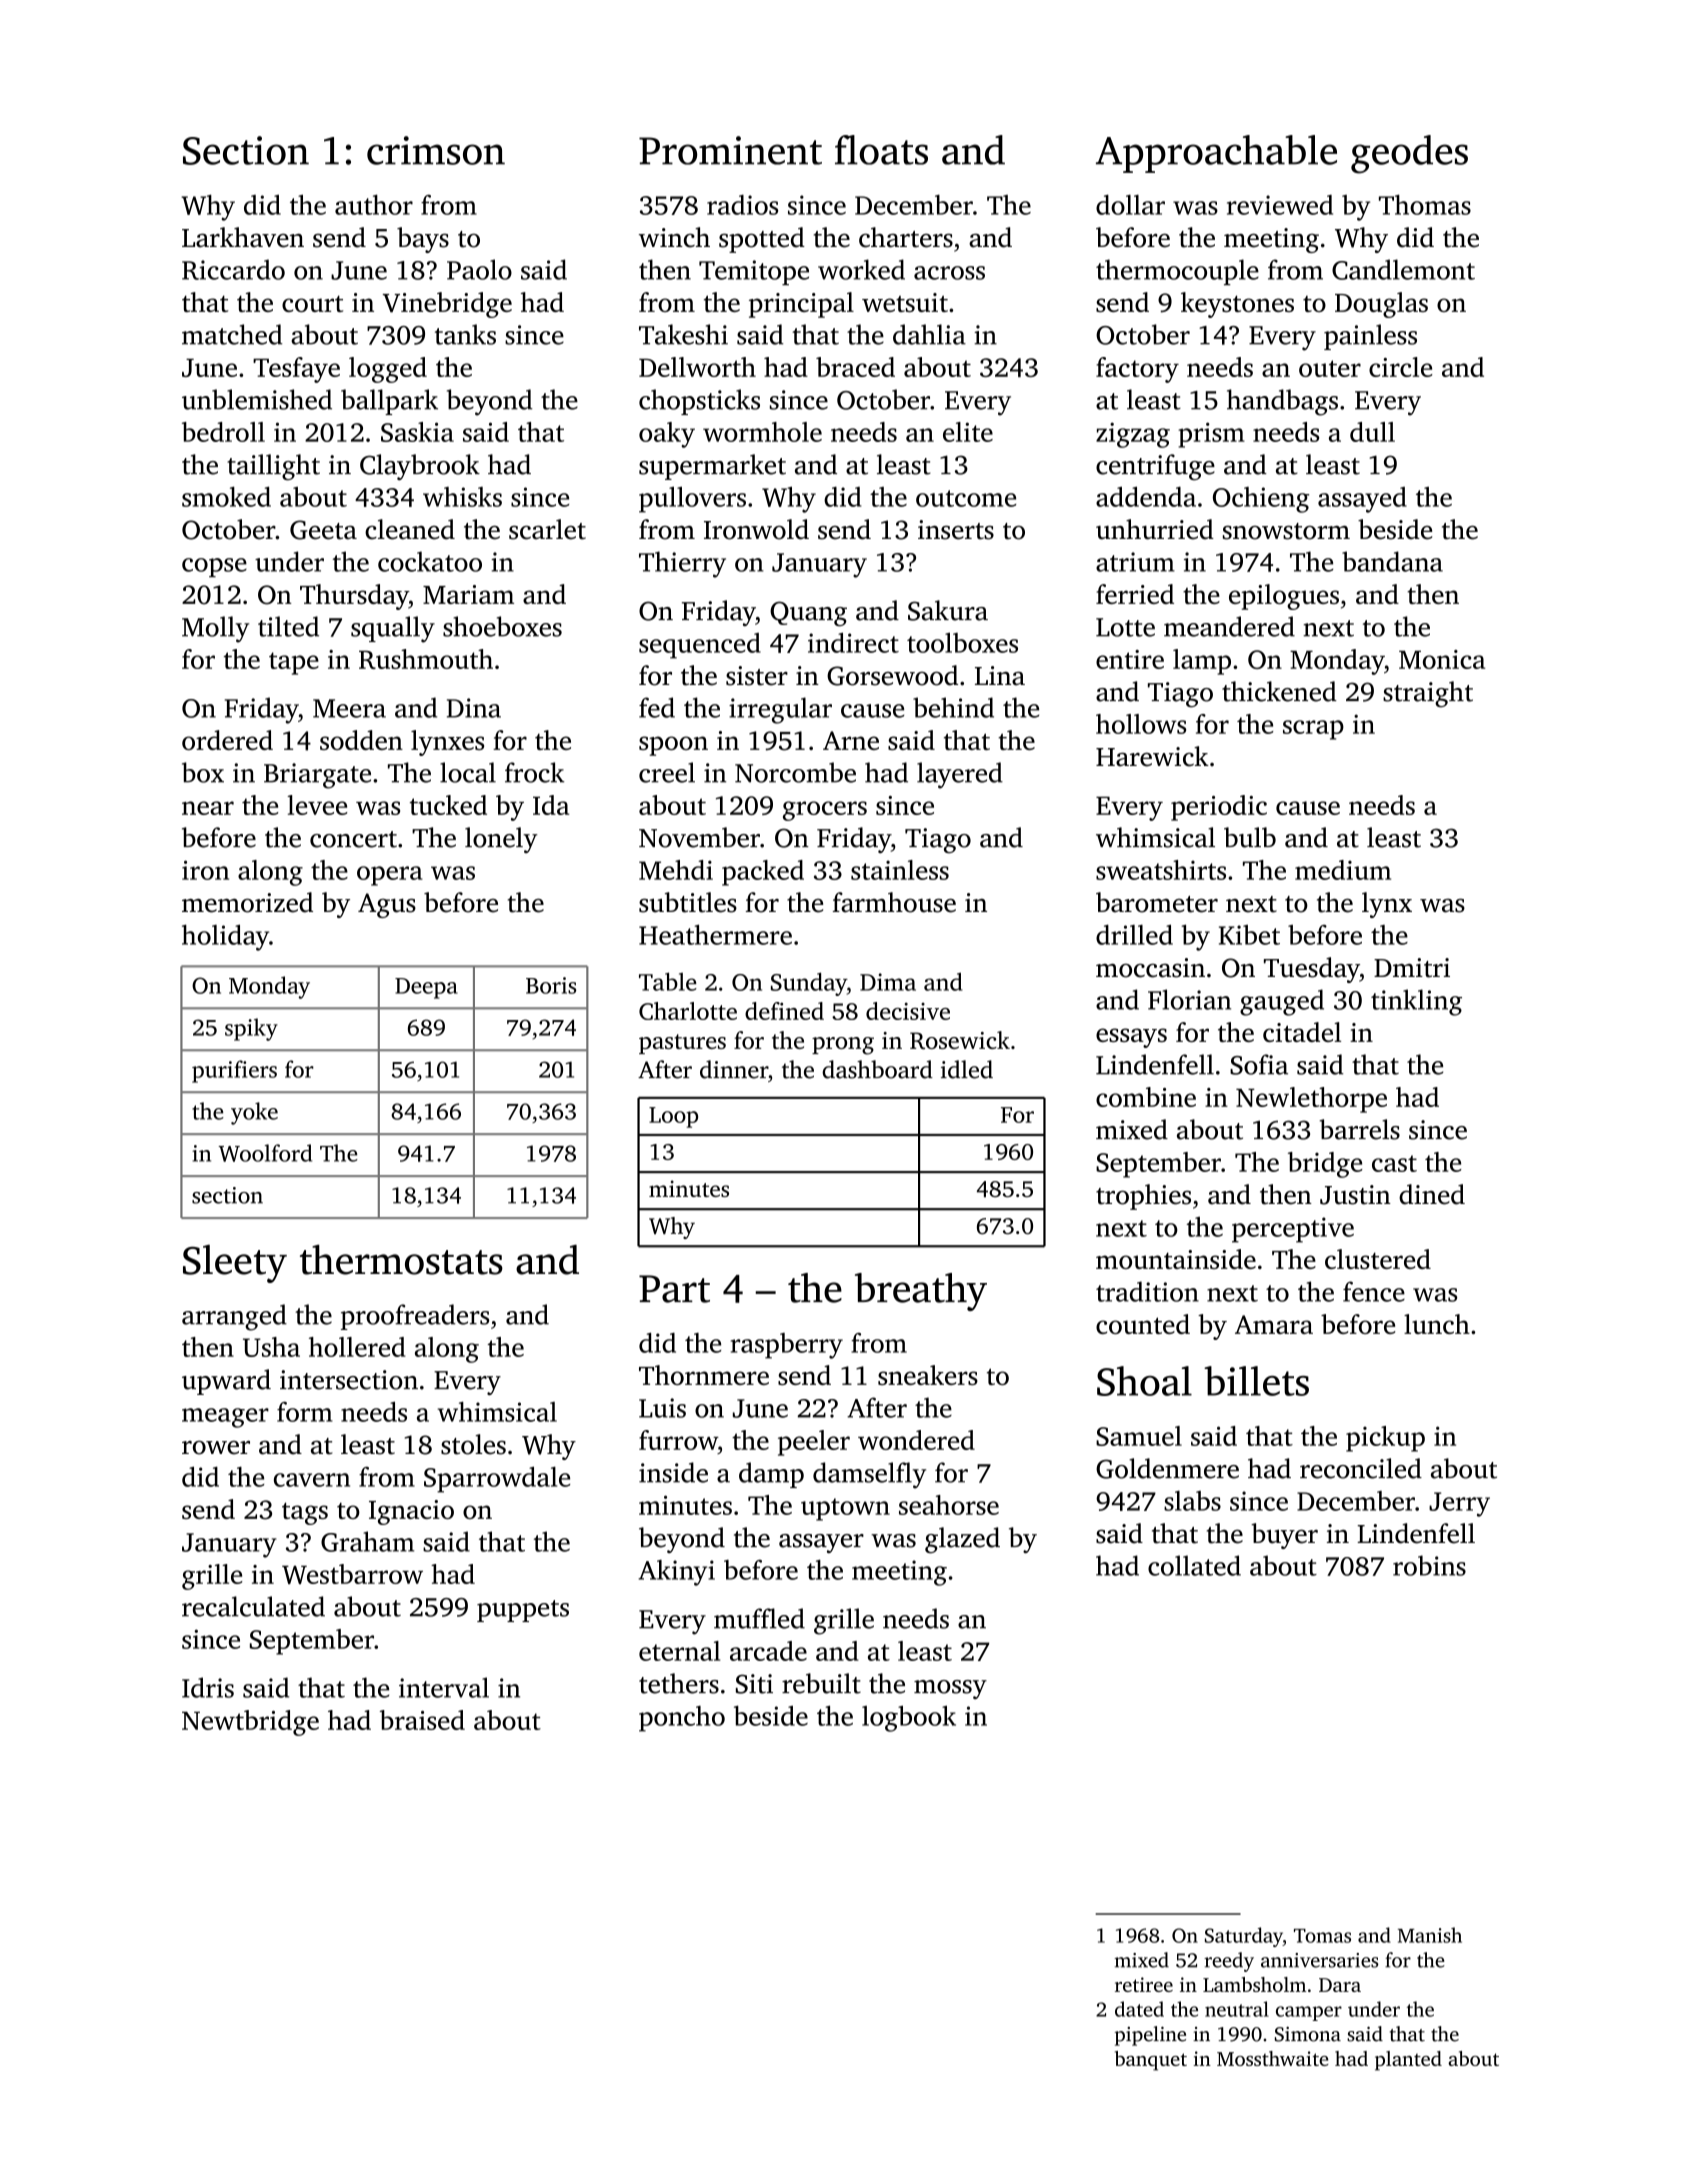  Describe the element at coordinates (679, 1651) in the page. I see `eternal` at that location.
